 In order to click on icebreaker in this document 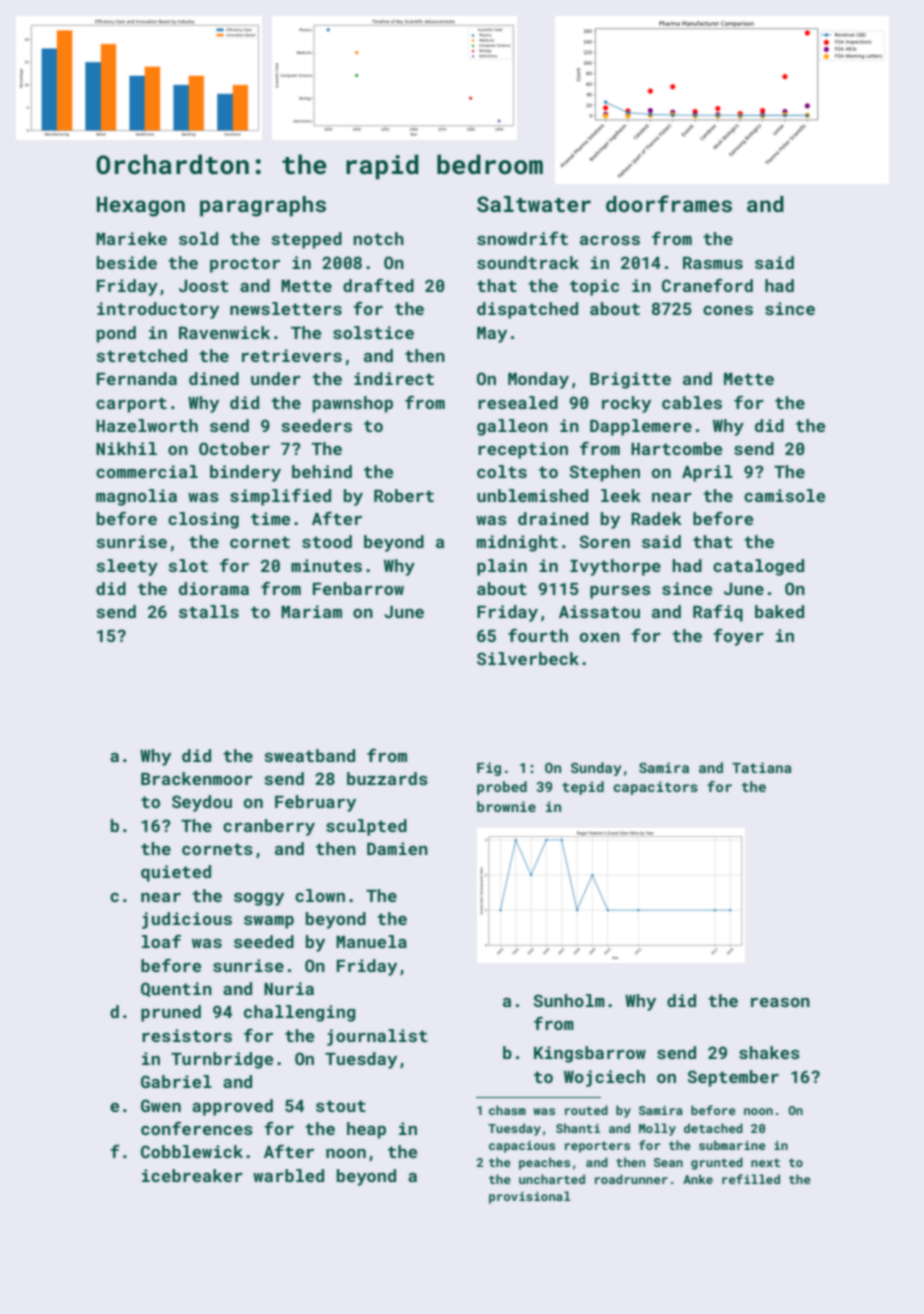, I will do `click(192, 1175)`.
